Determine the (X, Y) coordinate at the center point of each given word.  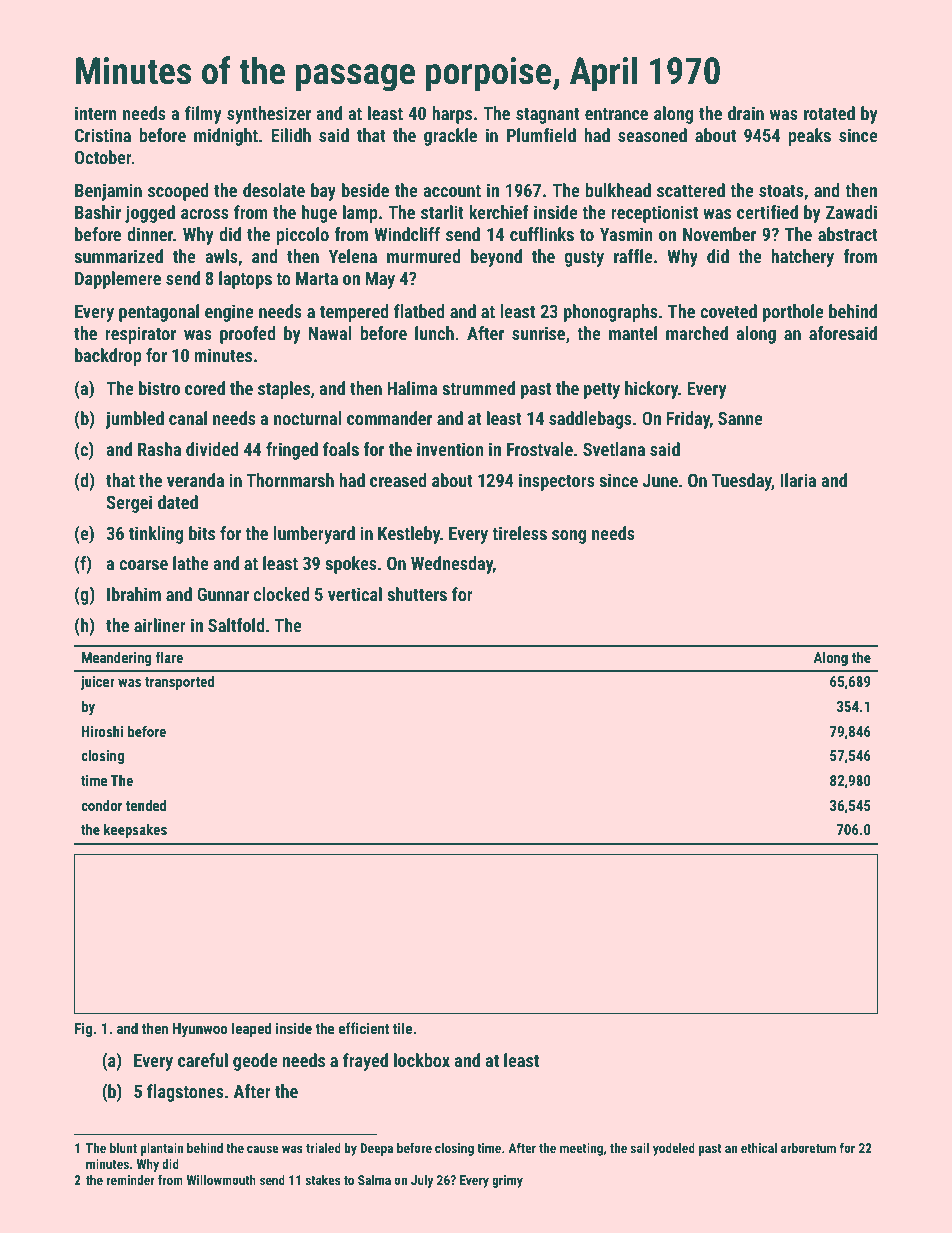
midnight (226, 137)
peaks (809, 137)
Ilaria (798, 480)
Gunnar (223, 594)
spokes (351, 565)
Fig (83, 1030)
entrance (616, 114)
